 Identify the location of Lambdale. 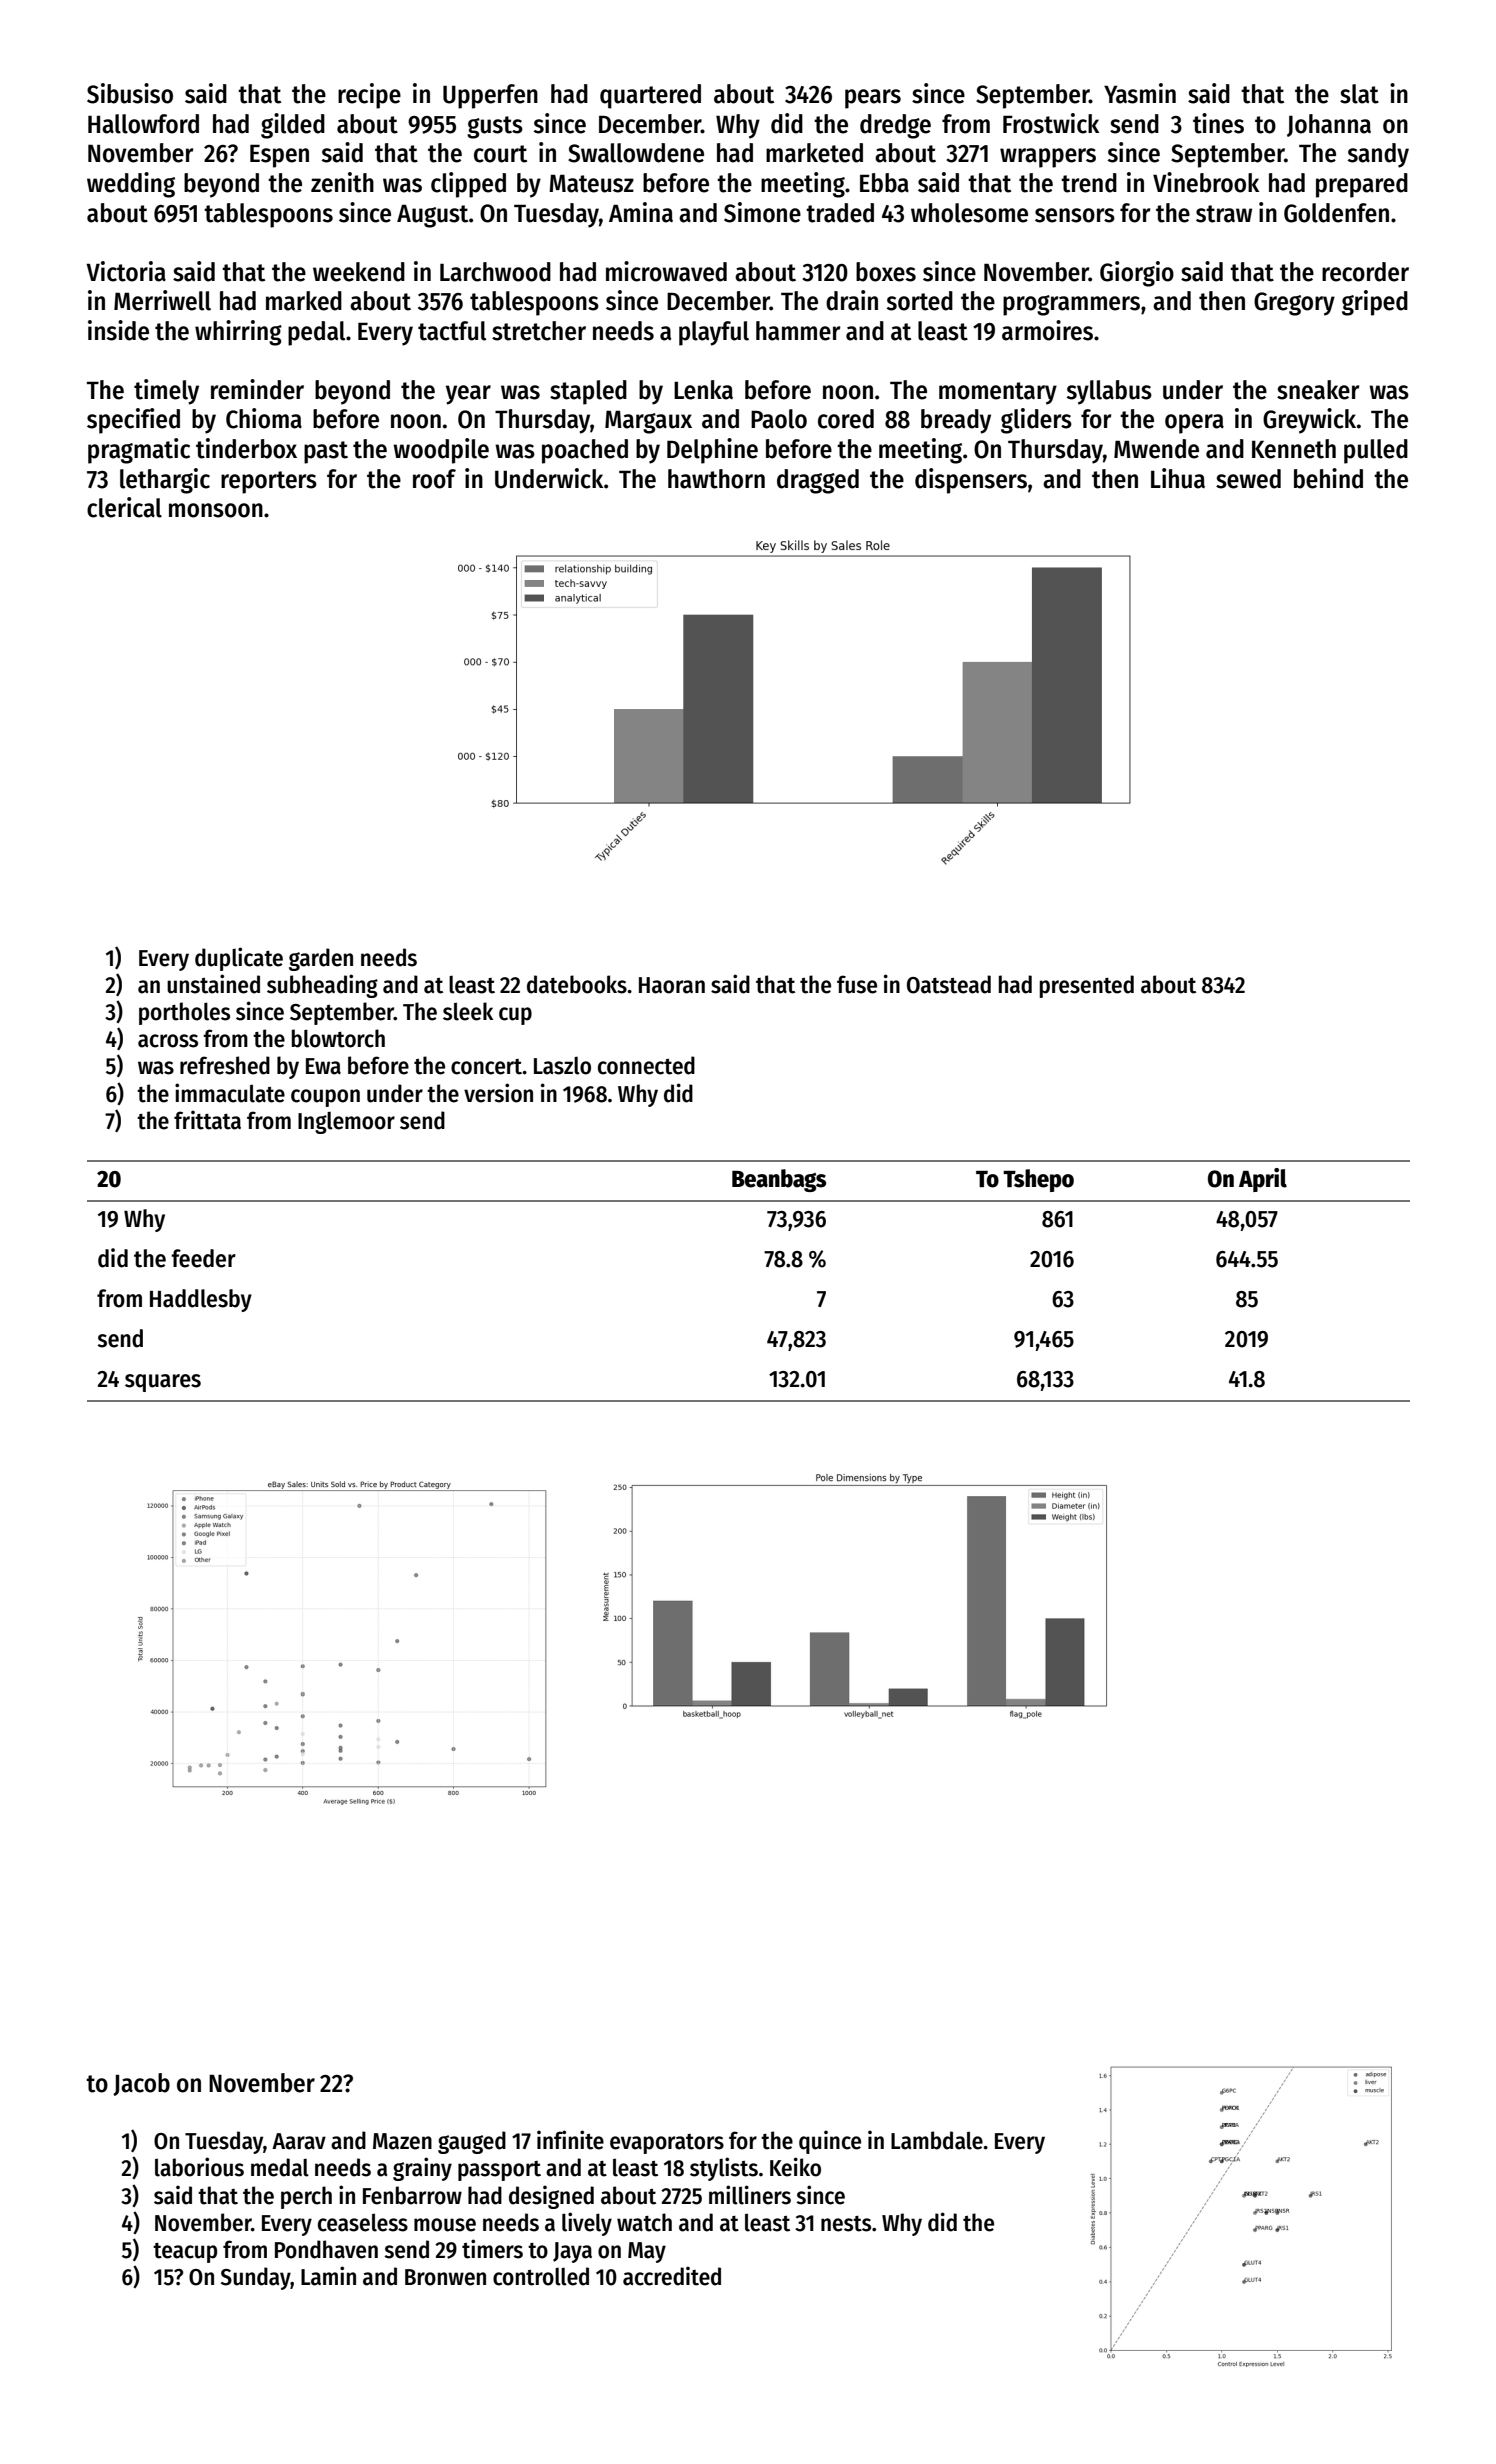
(937, 2140).
